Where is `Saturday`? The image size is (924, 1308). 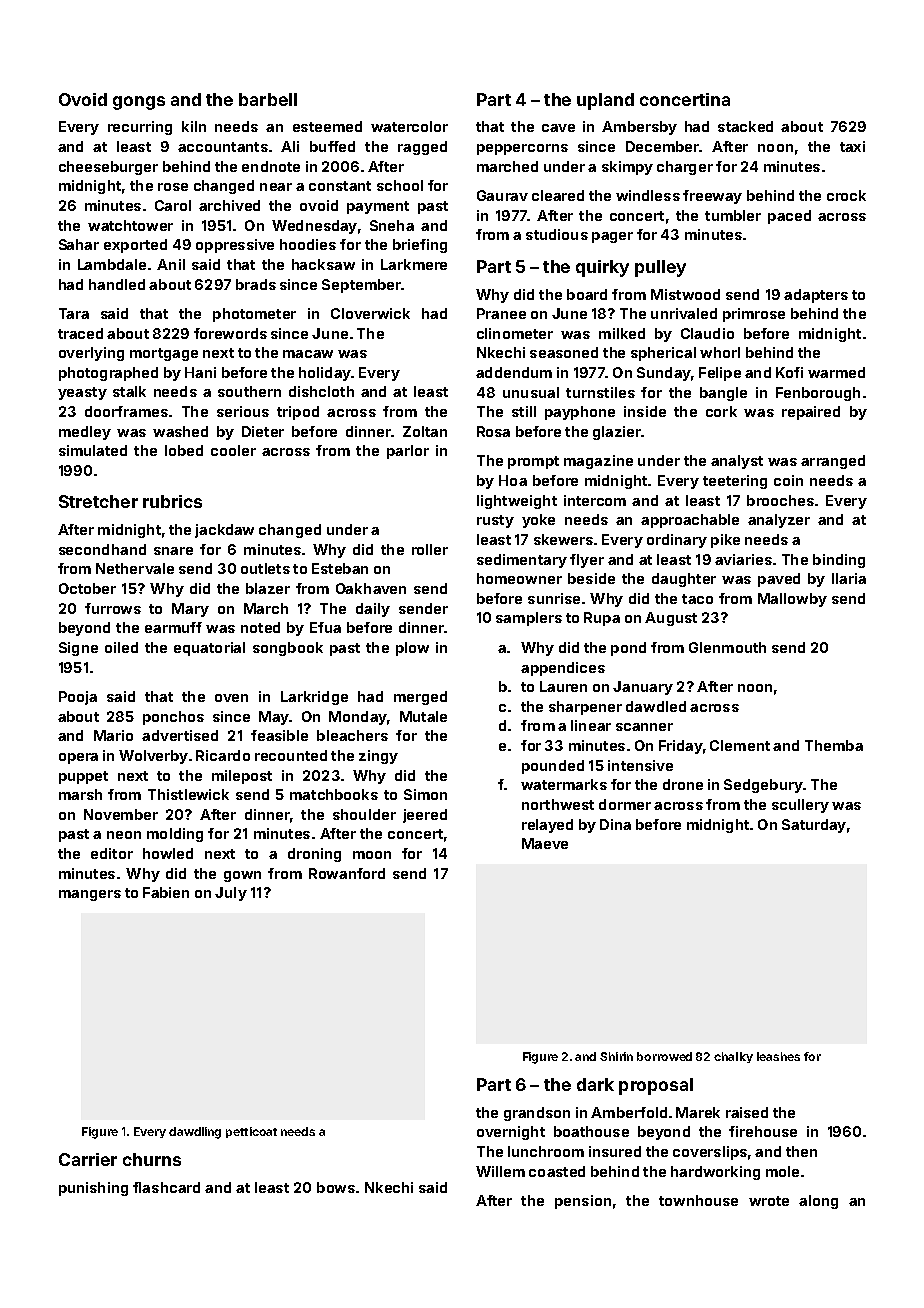
Saturday is located at coordinates (814, 826).
